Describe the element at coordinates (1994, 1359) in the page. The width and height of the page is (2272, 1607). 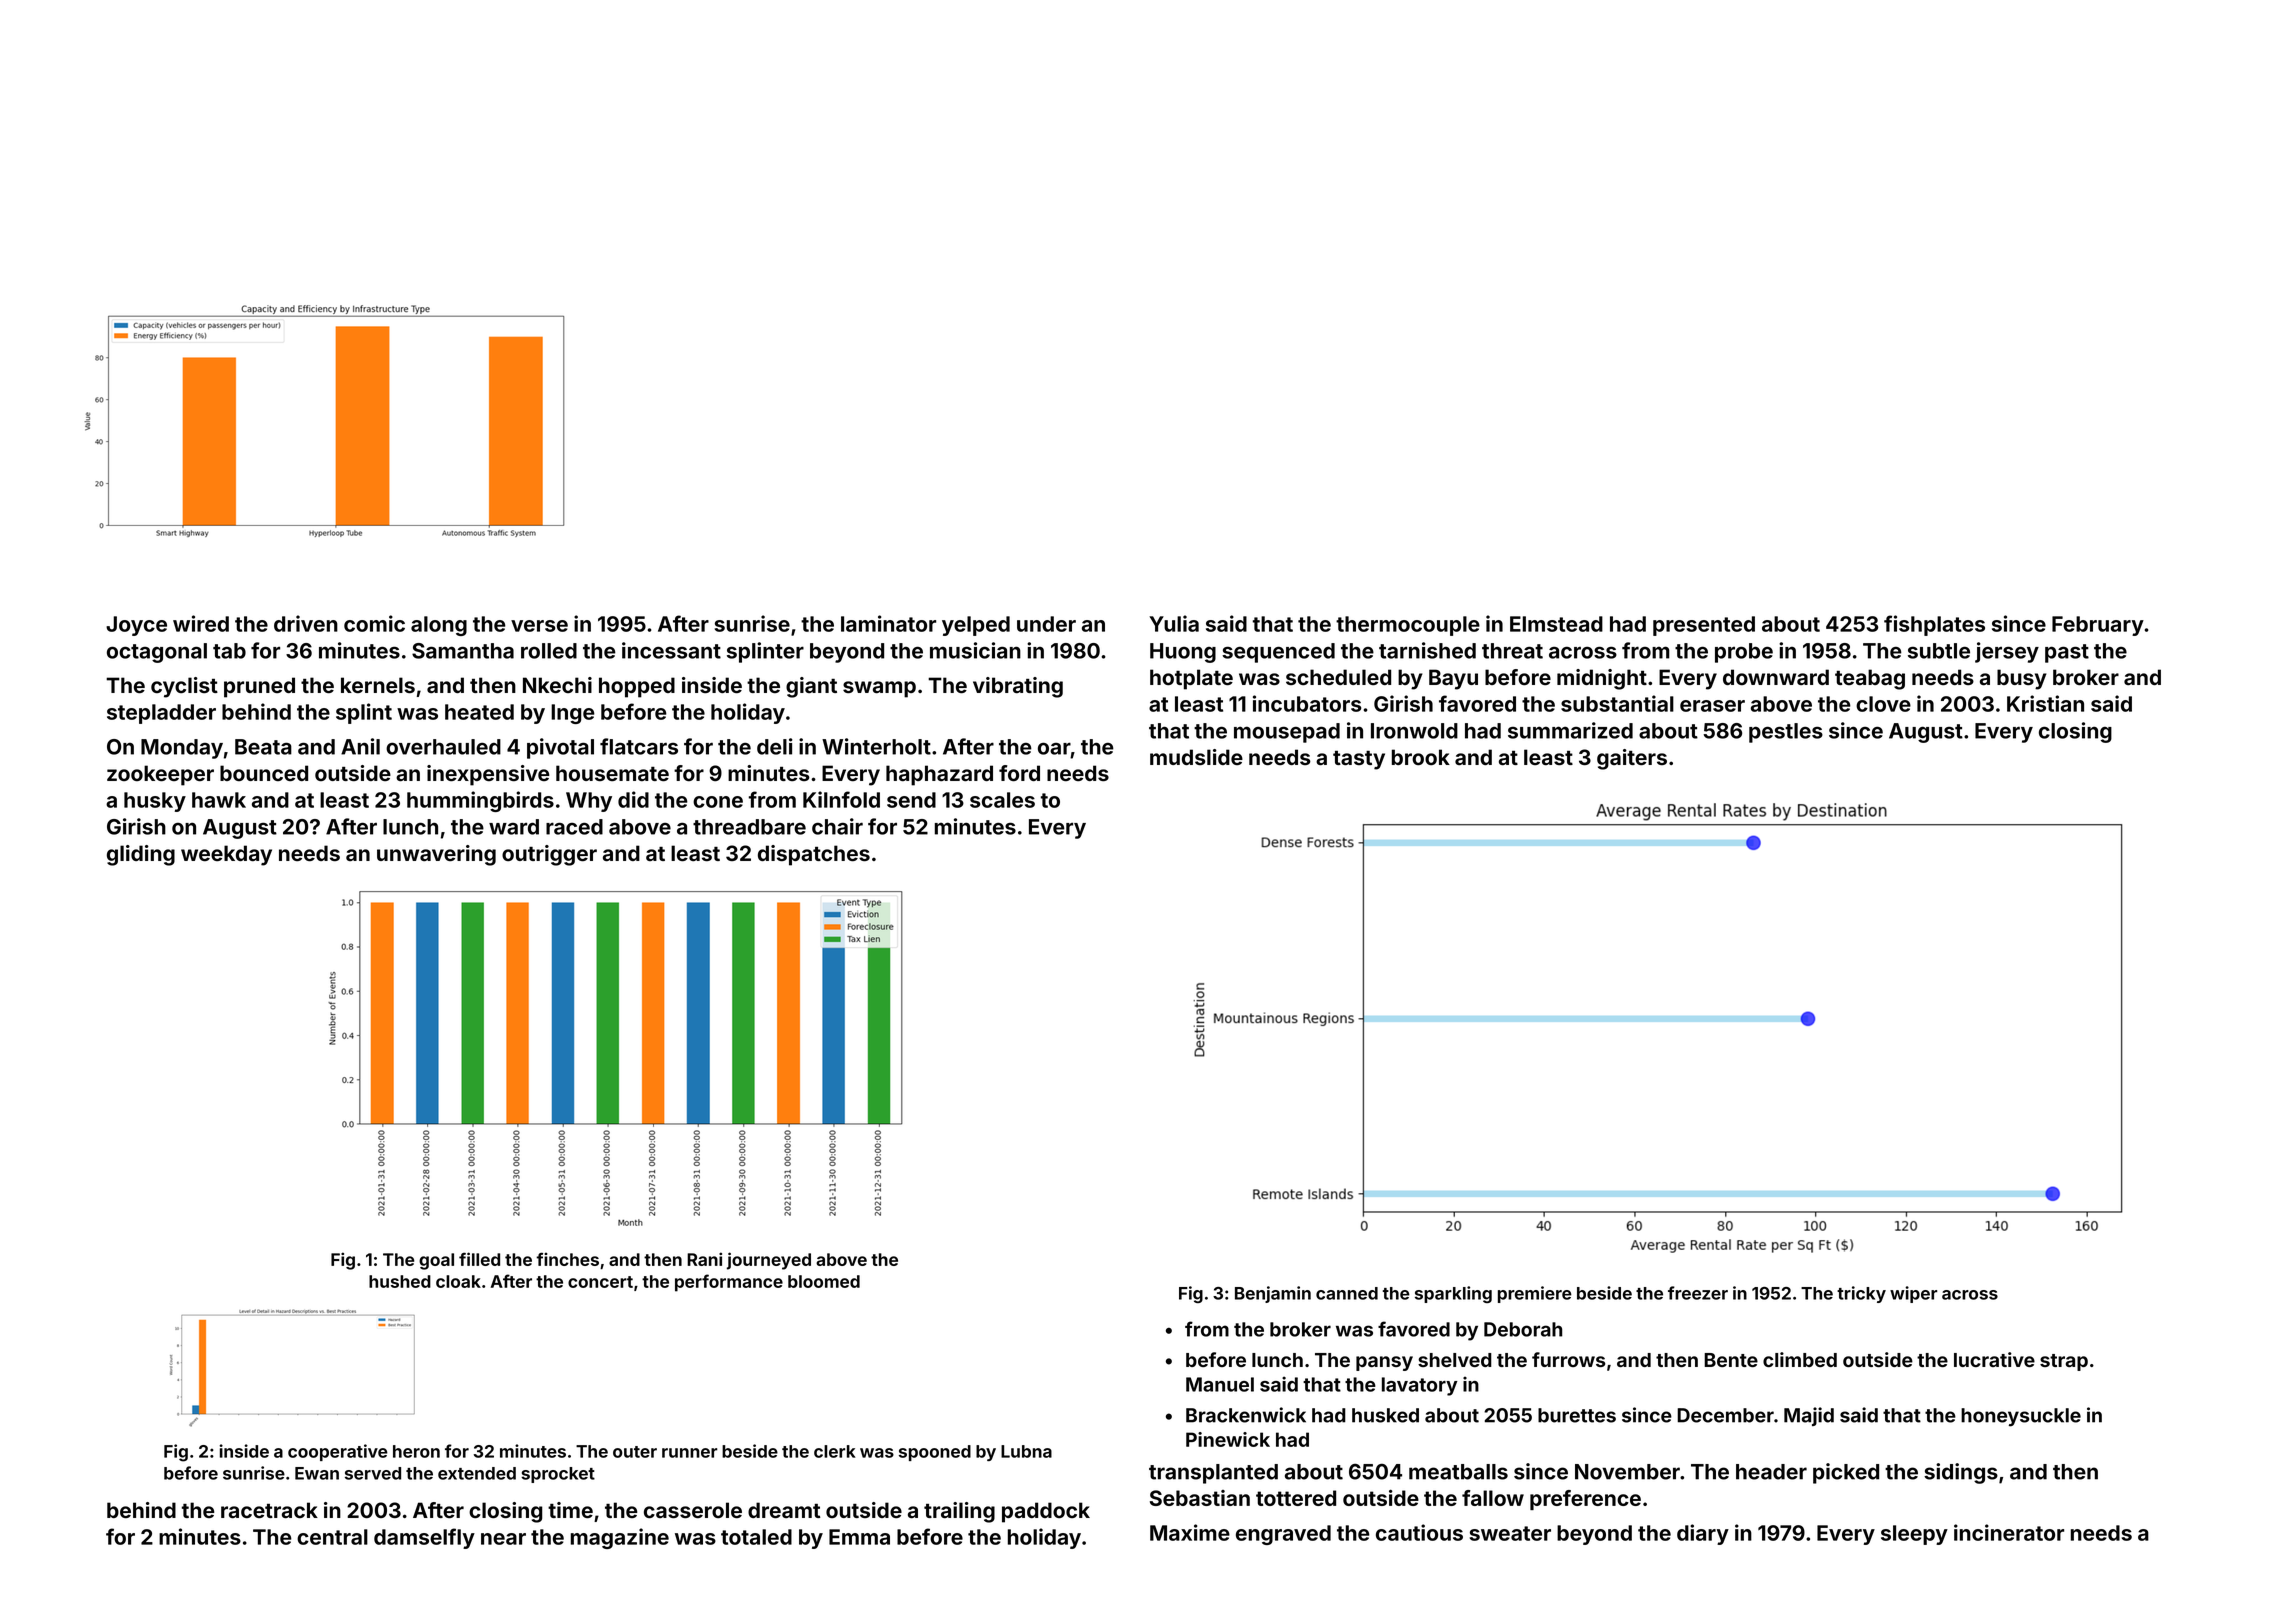
I see `lucrative` at that location.
